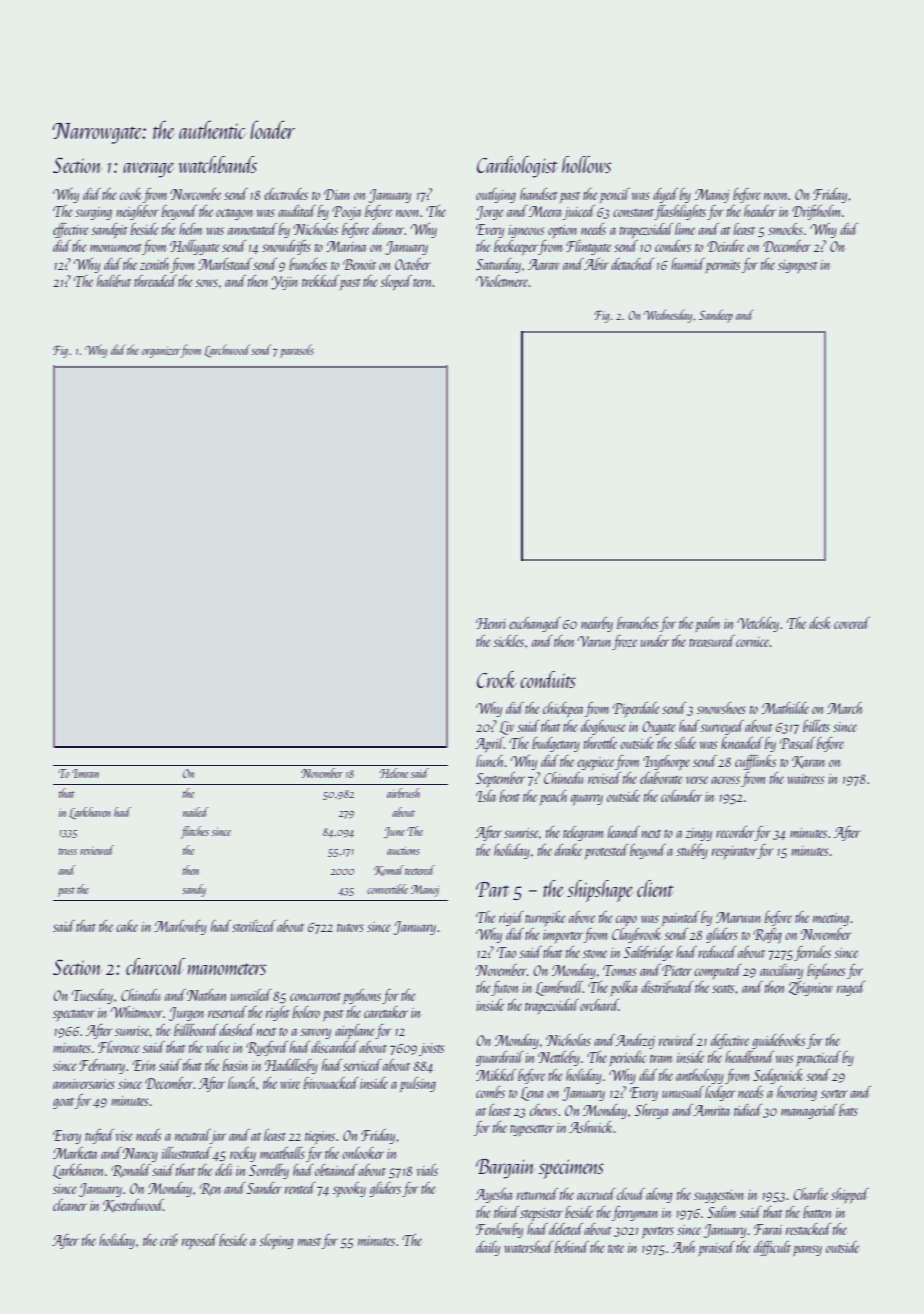 The height and width of the screenshot is (1314, 924). Describe the element at coordinates (297, 351) in the screenshot. I see `parasols` at that location.
